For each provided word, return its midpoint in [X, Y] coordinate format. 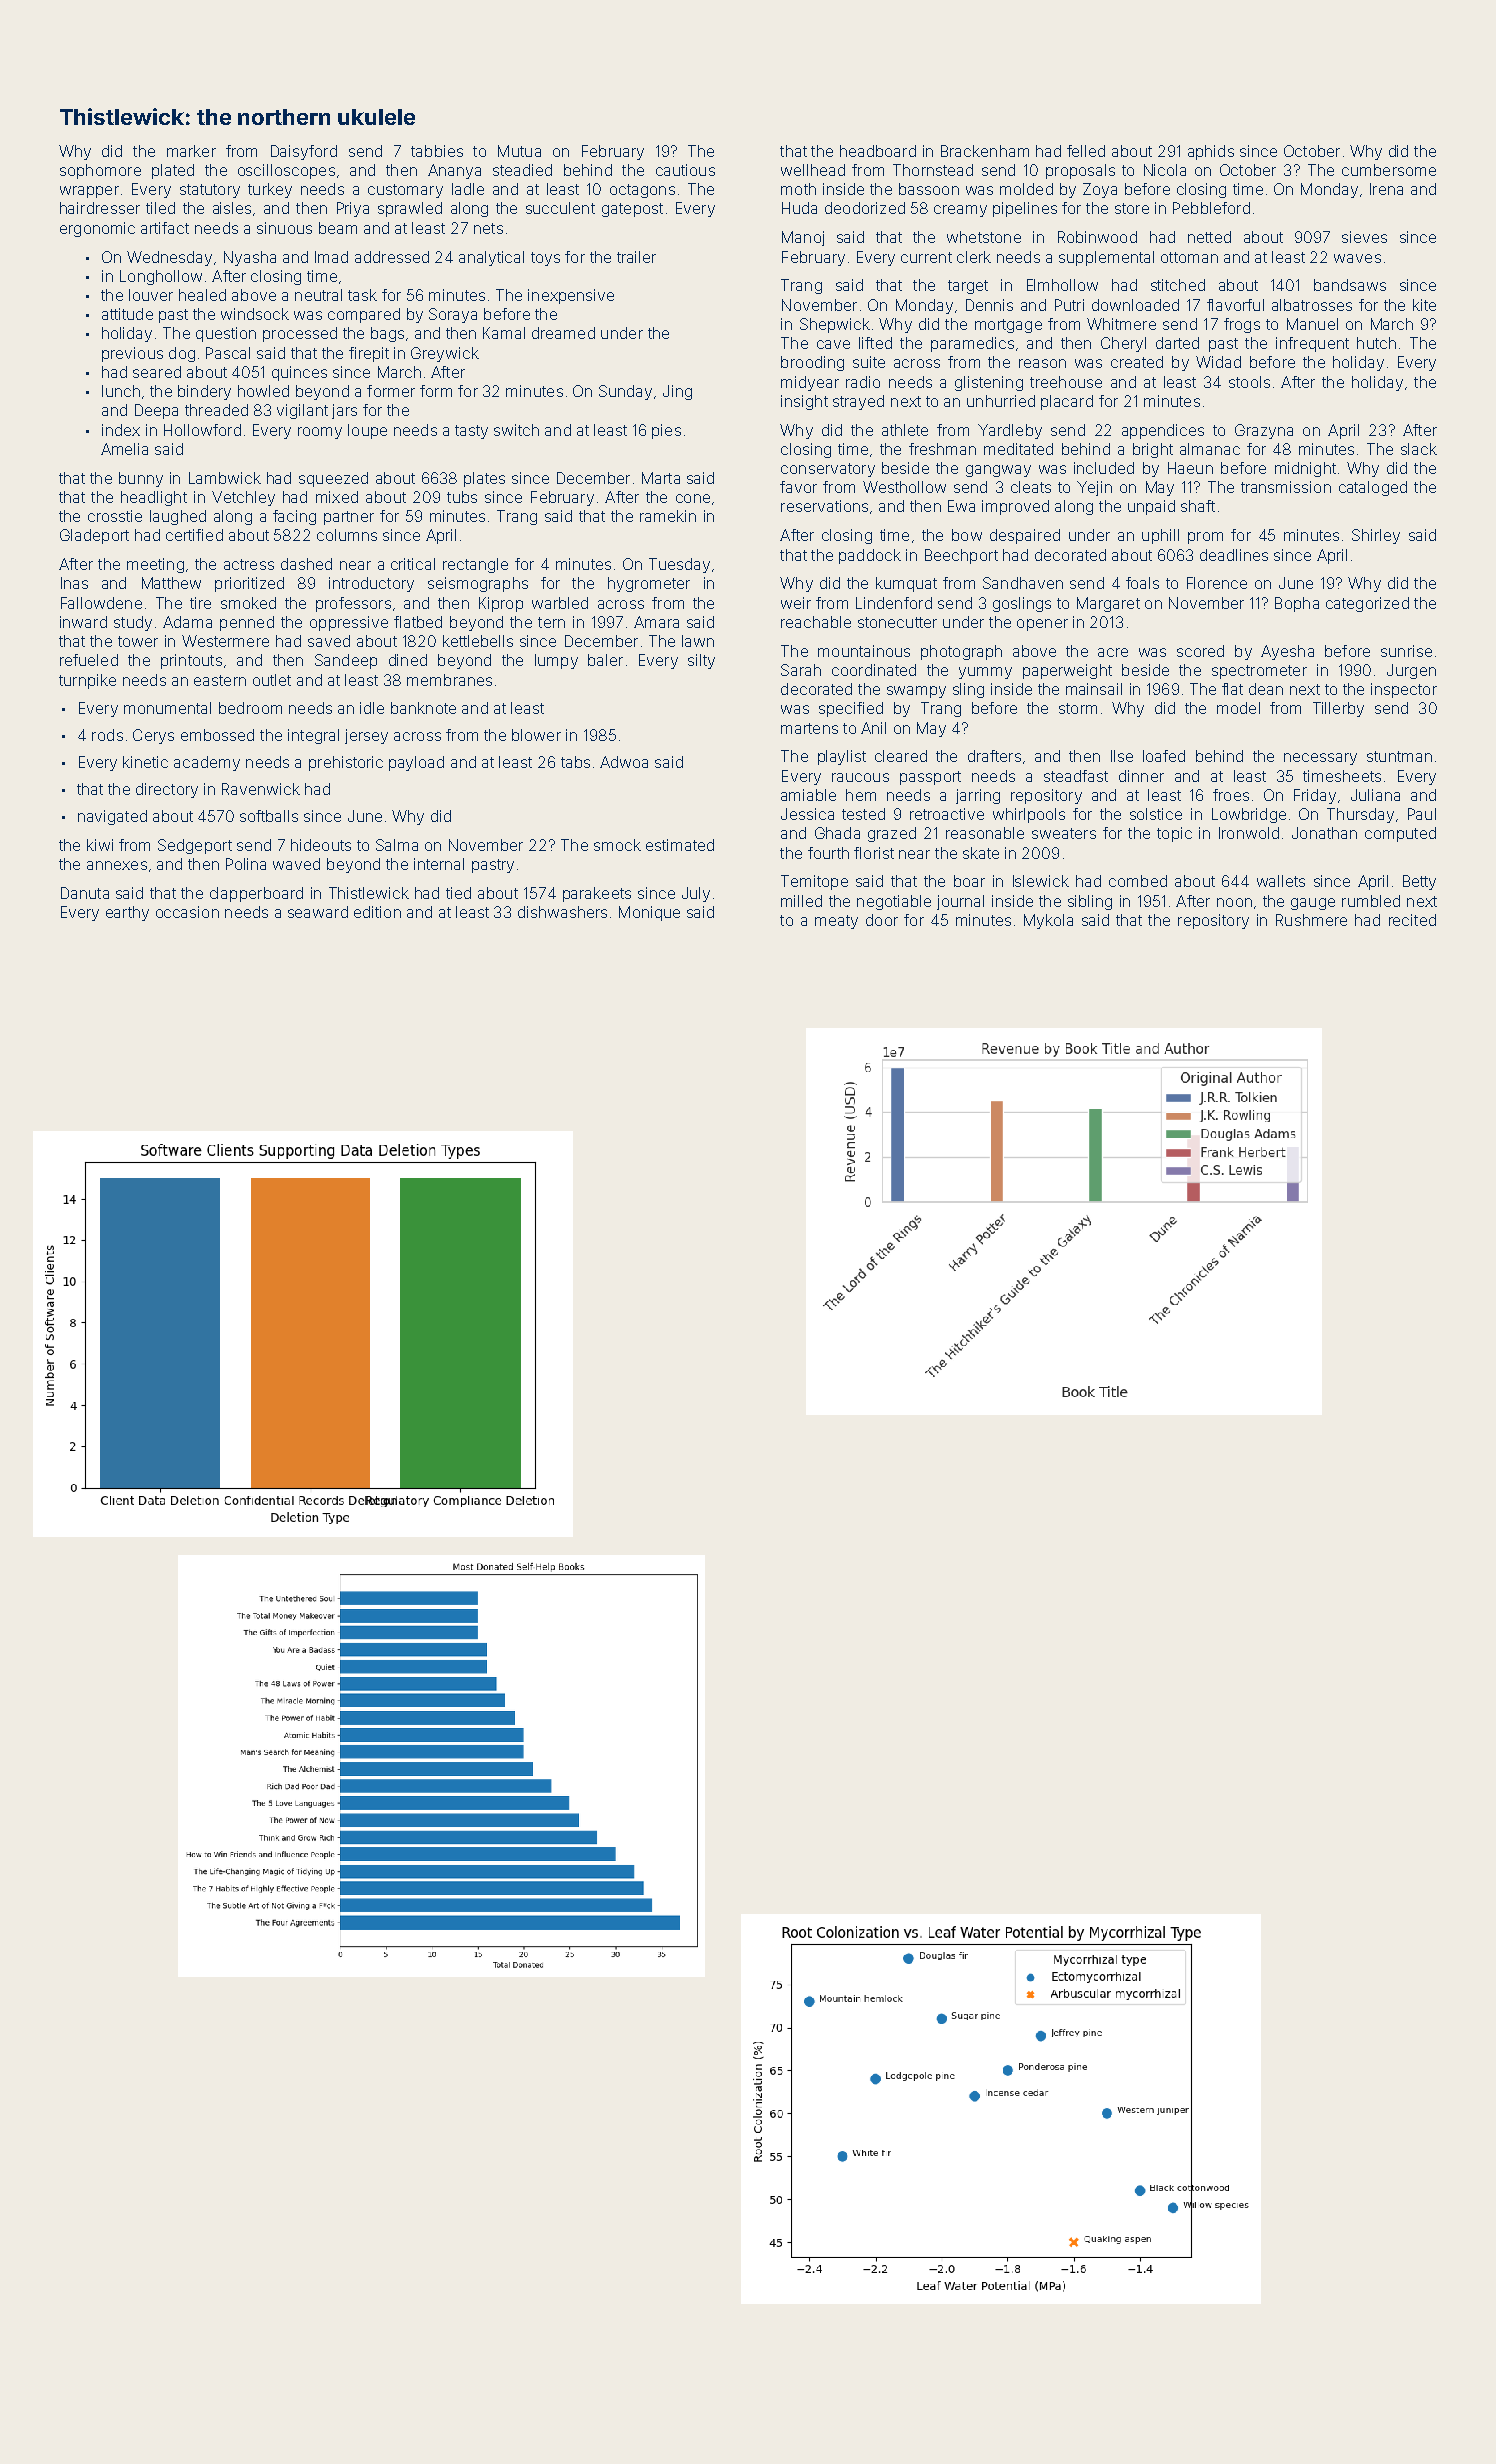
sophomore [100, 171]
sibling [1090, 902]
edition [377, 912]
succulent [560, 208]
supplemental [1106, 258]
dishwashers [562, 912]
